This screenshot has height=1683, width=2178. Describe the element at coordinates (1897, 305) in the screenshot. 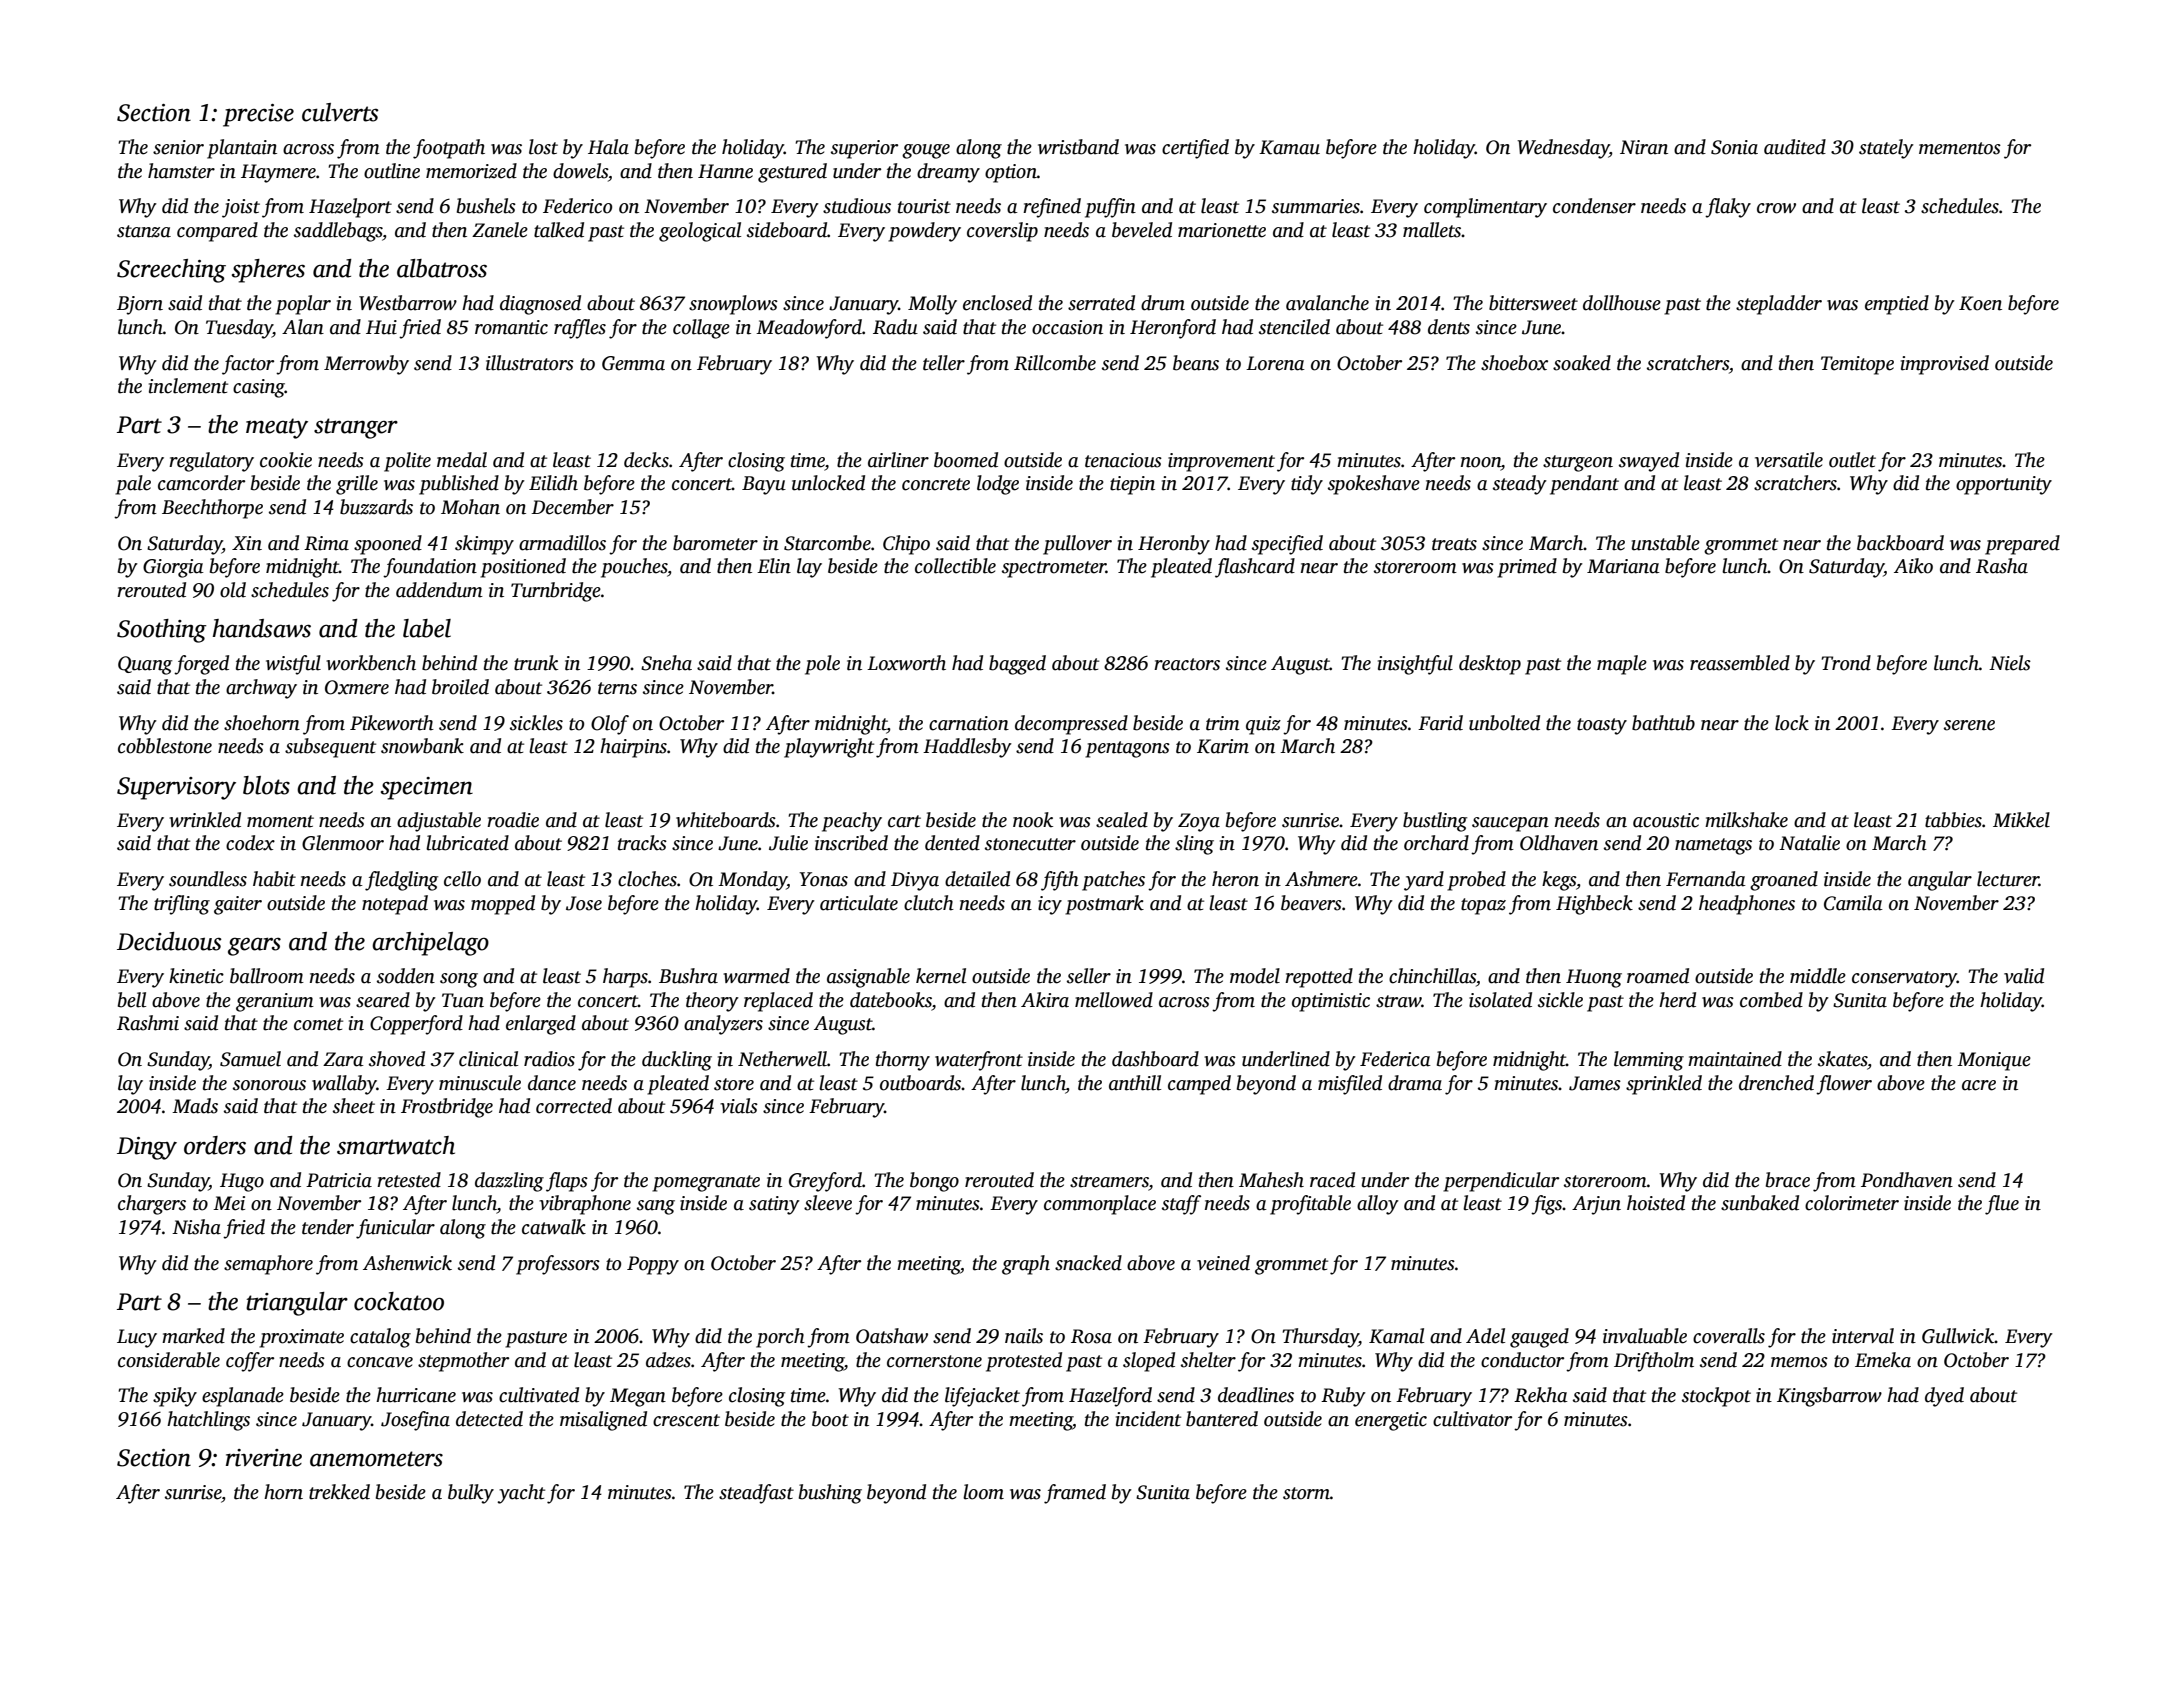

I see `emptied` at that location.
